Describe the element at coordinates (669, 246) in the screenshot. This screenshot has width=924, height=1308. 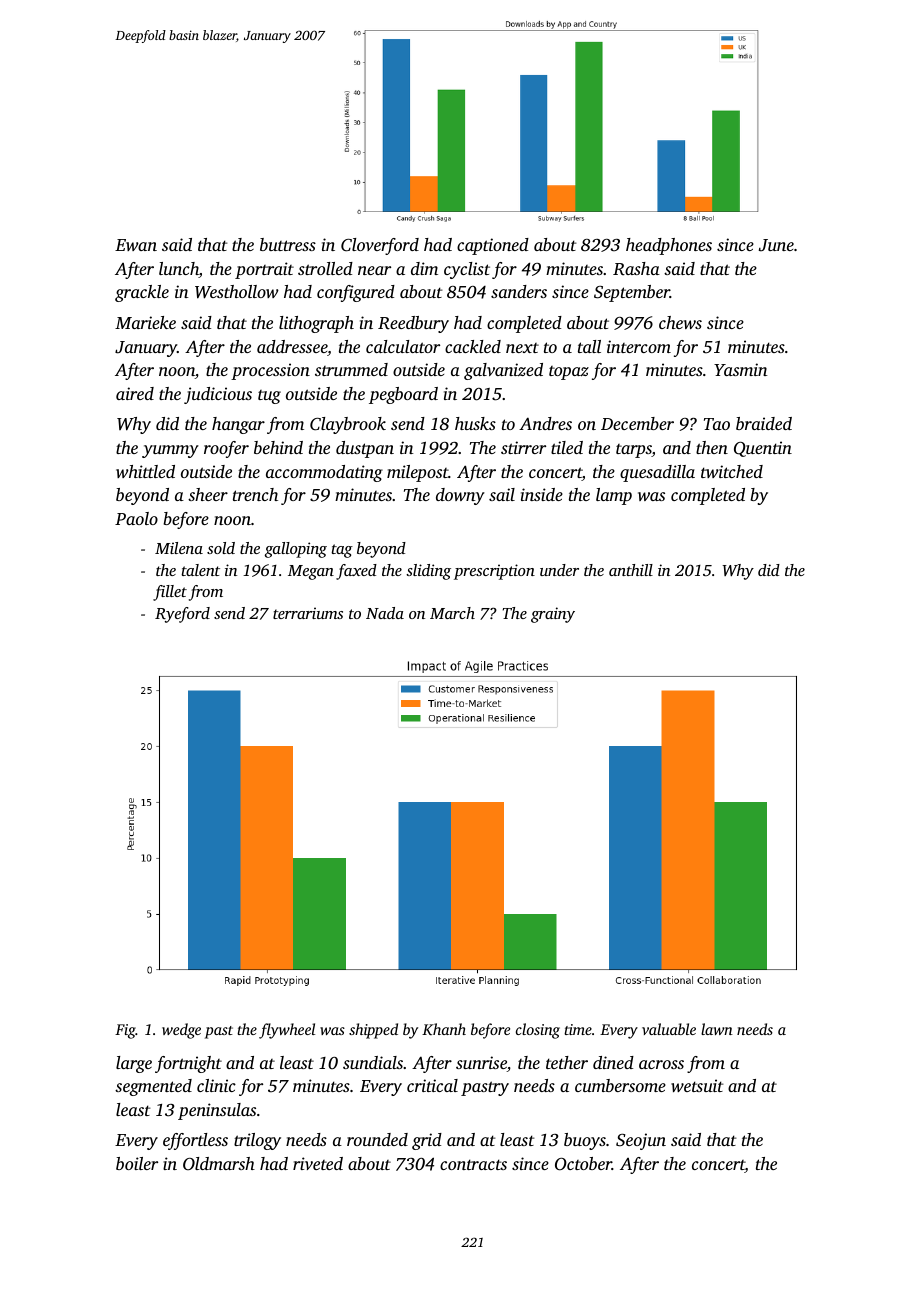
I see `headphones` at that location.
